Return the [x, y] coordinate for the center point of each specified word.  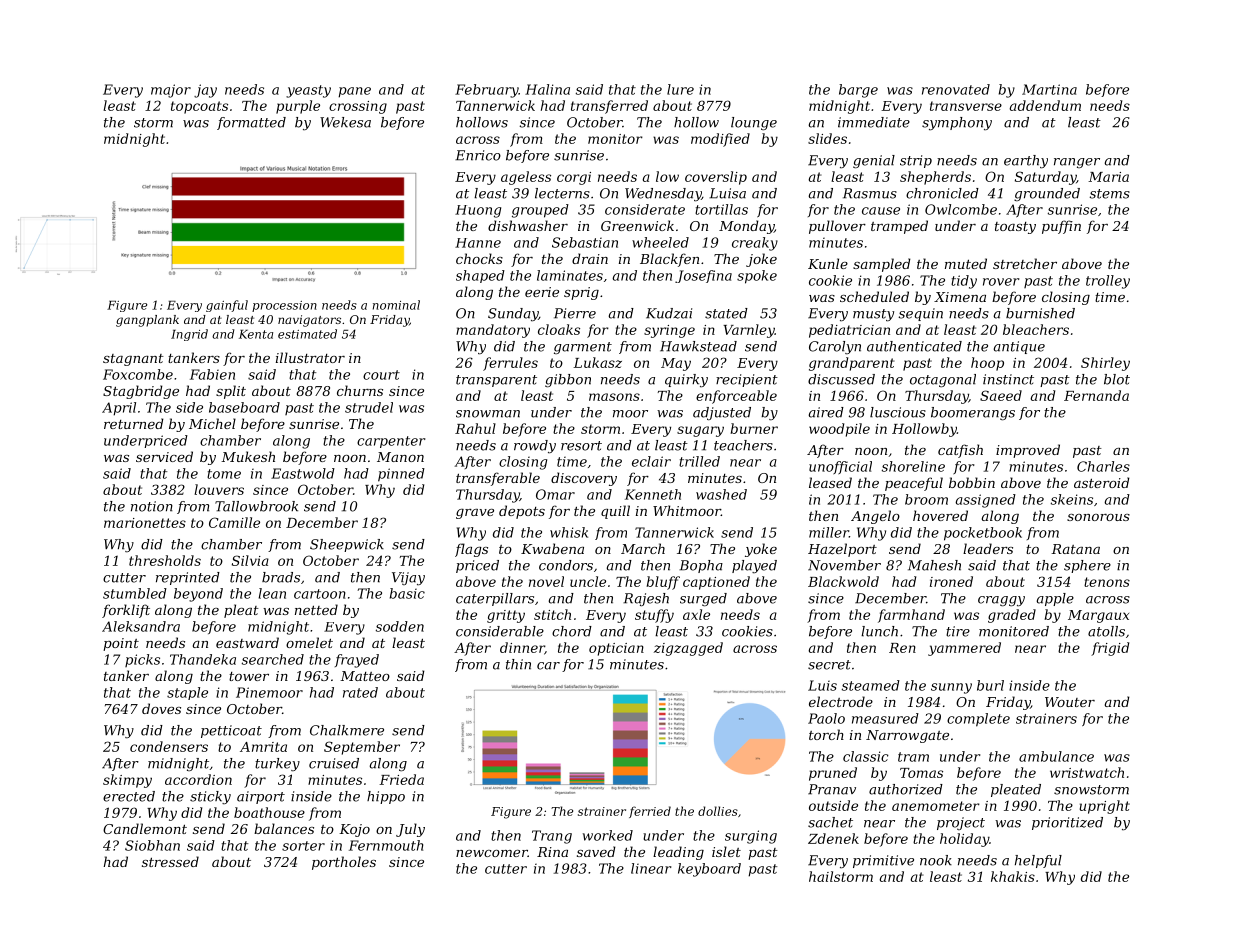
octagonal [943, 380]
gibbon [568, 381]
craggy [1001, 601]
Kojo [354, 830]
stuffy [654, 616]
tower [249, 676]
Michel [212, 423]
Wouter [1070, 702]
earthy [1026, 162]
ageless [526, 178]
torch [826, 734]
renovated [956, 89]
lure [680, 89]
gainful [227, 306]
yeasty [308, 91]
